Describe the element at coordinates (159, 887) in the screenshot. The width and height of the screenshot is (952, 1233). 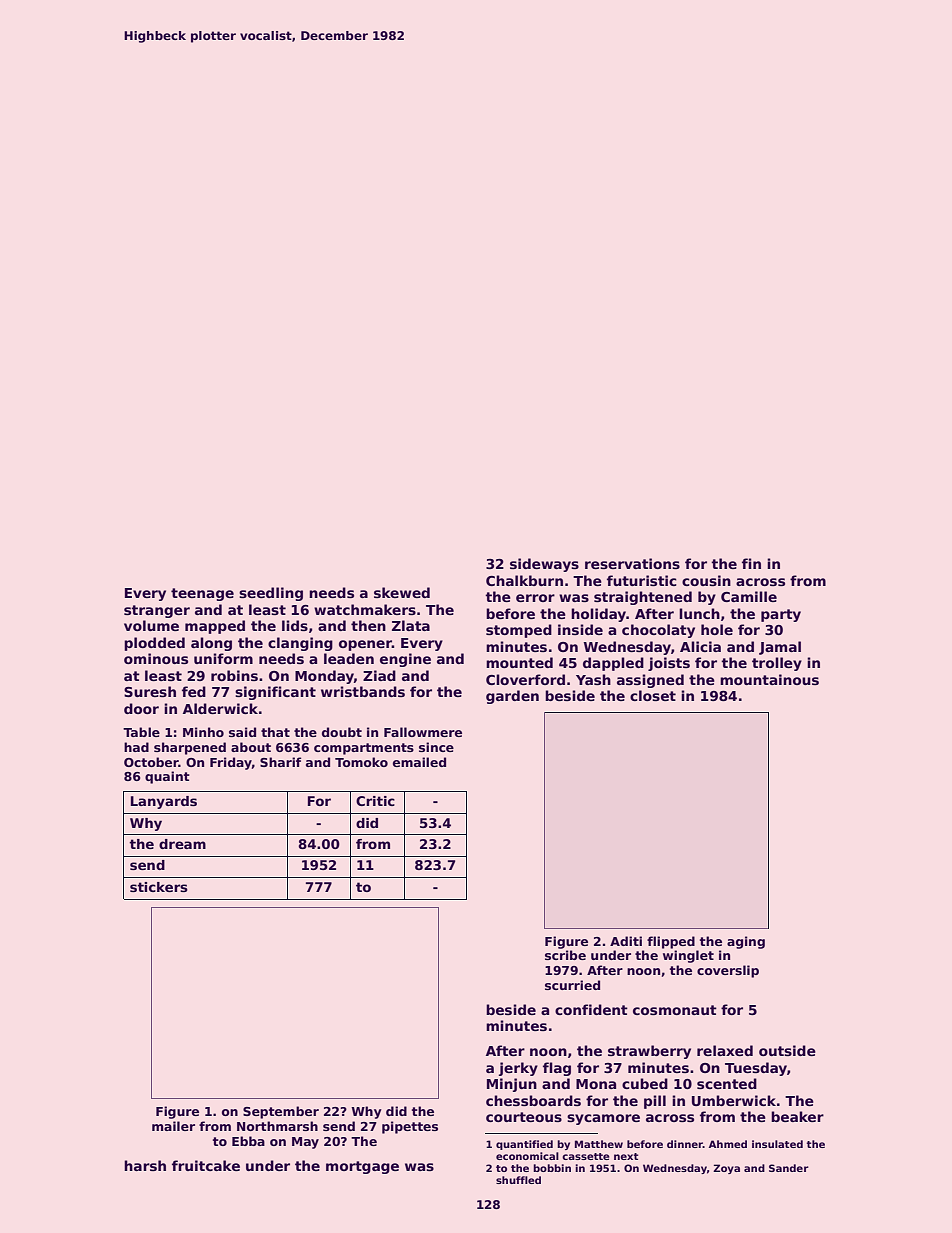
I see `stickers` at that location.
